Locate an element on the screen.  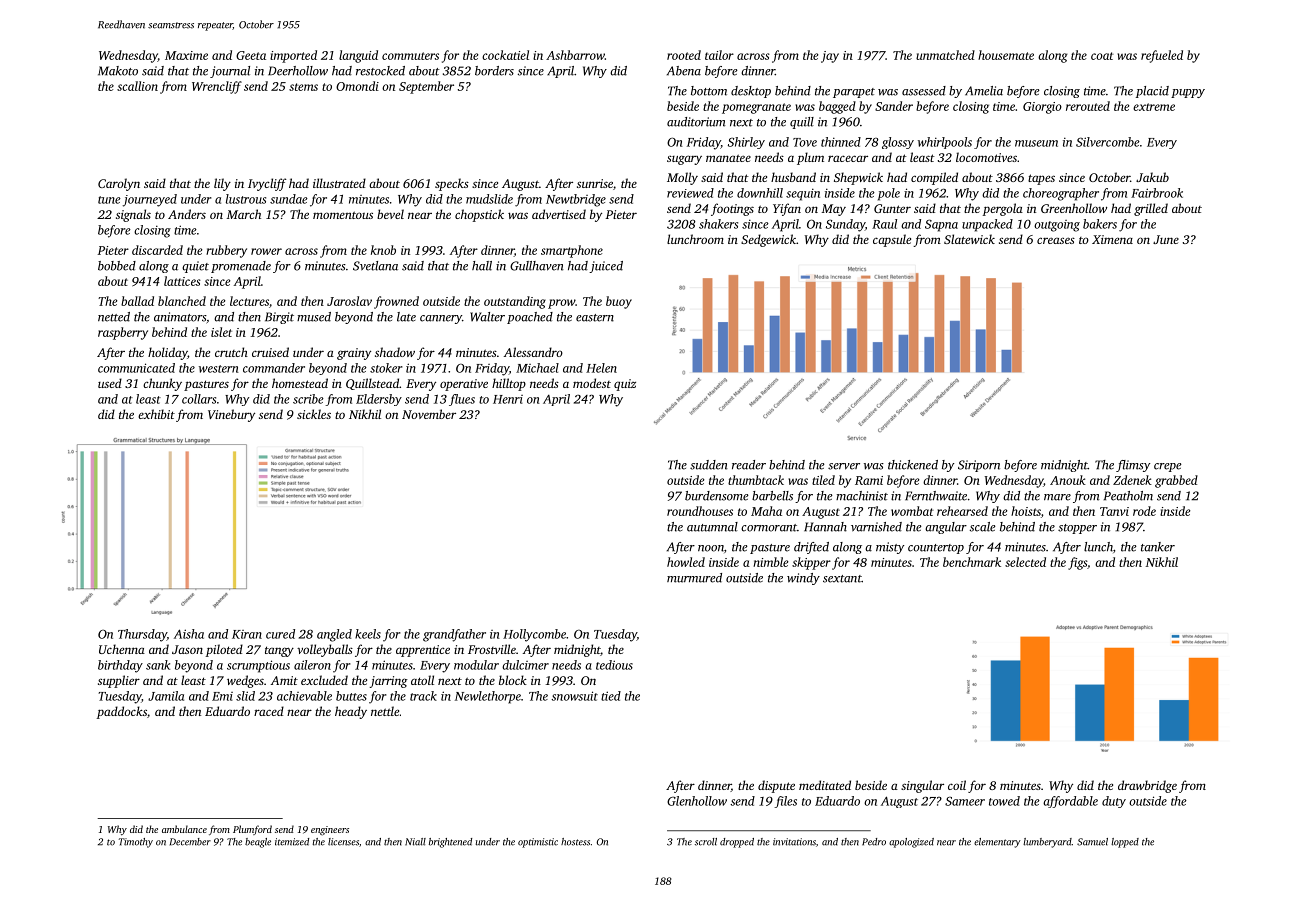
auditorium is located at coordinates (696, 122).
